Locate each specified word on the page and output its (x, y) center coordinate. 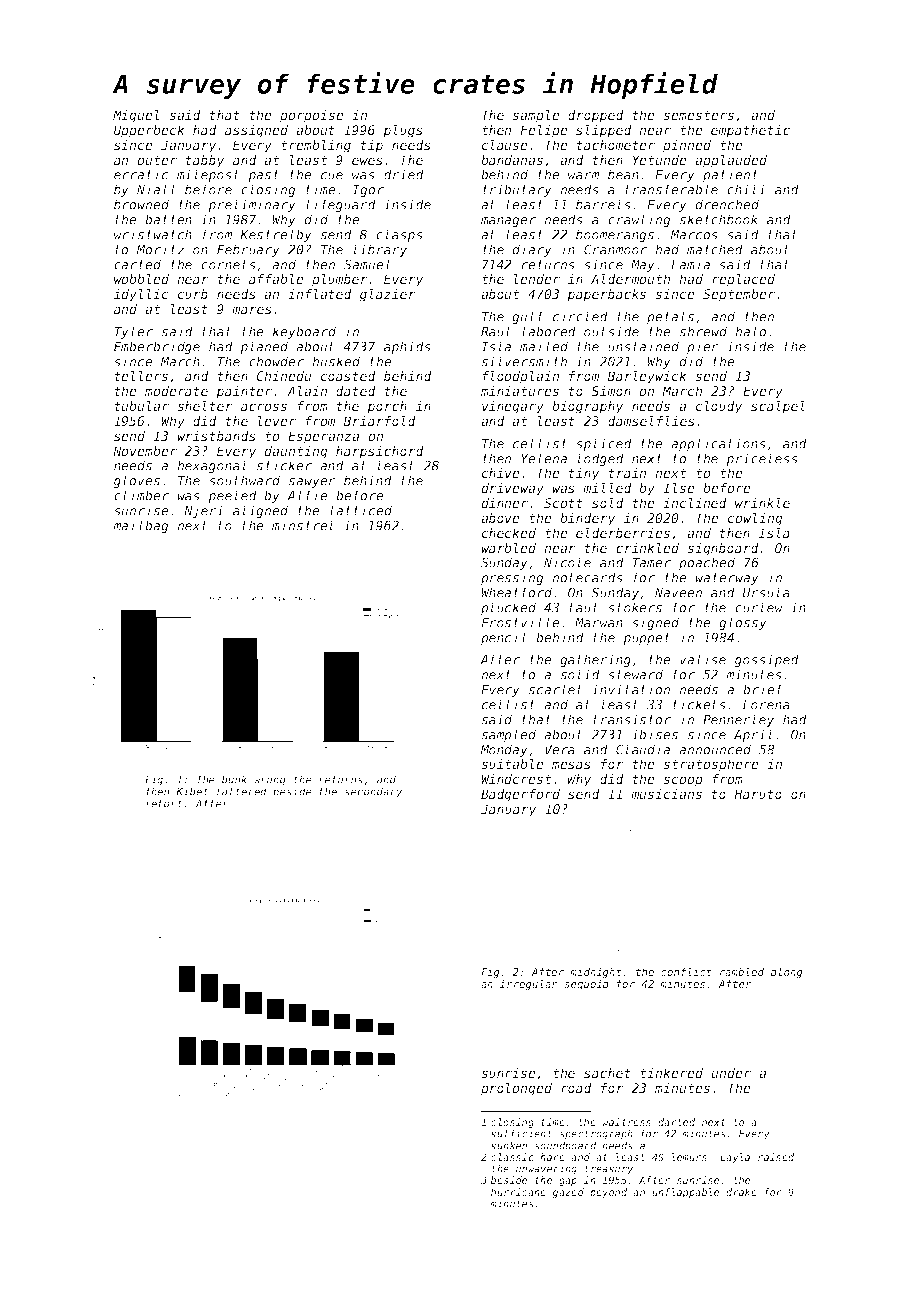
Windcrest (516, 779)
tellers (141, 376)
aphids (407, 347)
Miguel (136, 116)
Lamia (690, 264)
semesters (698, 115)
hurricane (518, 1192)
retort (164, 804)
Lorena (766, 705)
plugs (403, 131)
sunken (509, 1145)
